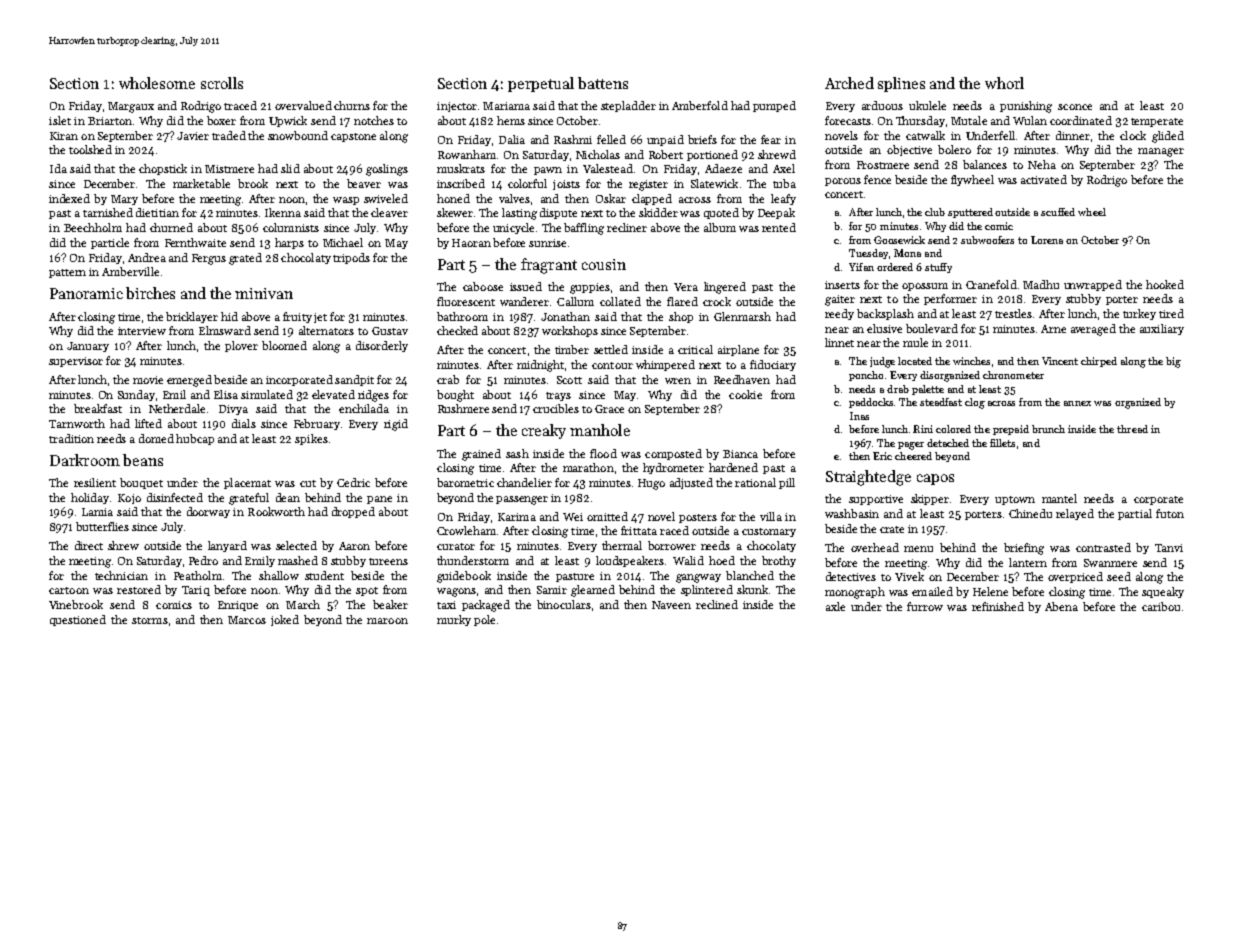 This document has height=952, width=1233. I want to click on Naveen, so click(671, 605).
